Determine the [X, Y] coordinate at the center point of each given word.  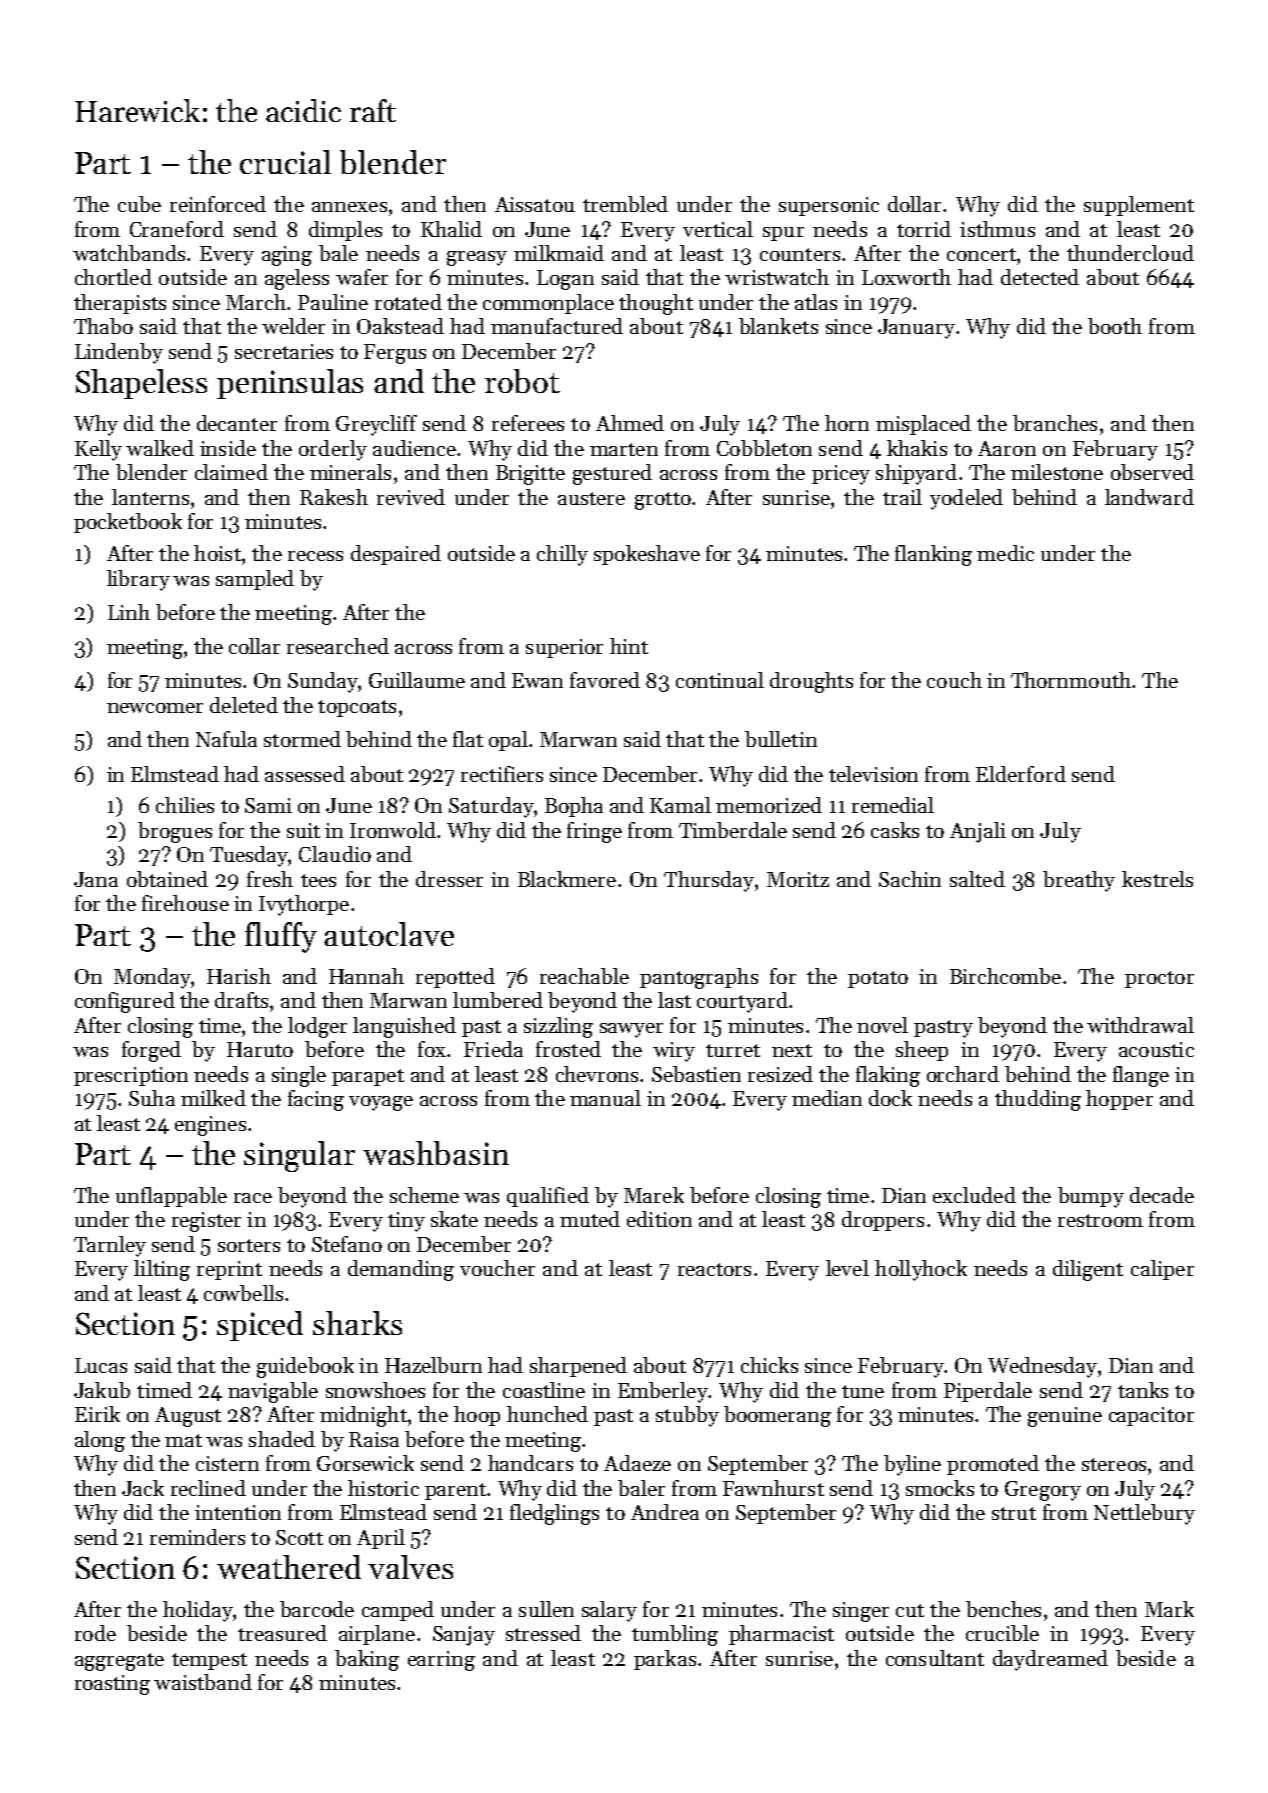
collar [254, 646]
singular [299, 1156]
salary [609, 1611]
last [674, 1000]
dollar [914, 204]
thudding [1038, 1100]
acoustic [1156, 1049]
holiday [198, 1611]
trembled [625, 204]
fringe [594, 832]
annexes [349, 207]
